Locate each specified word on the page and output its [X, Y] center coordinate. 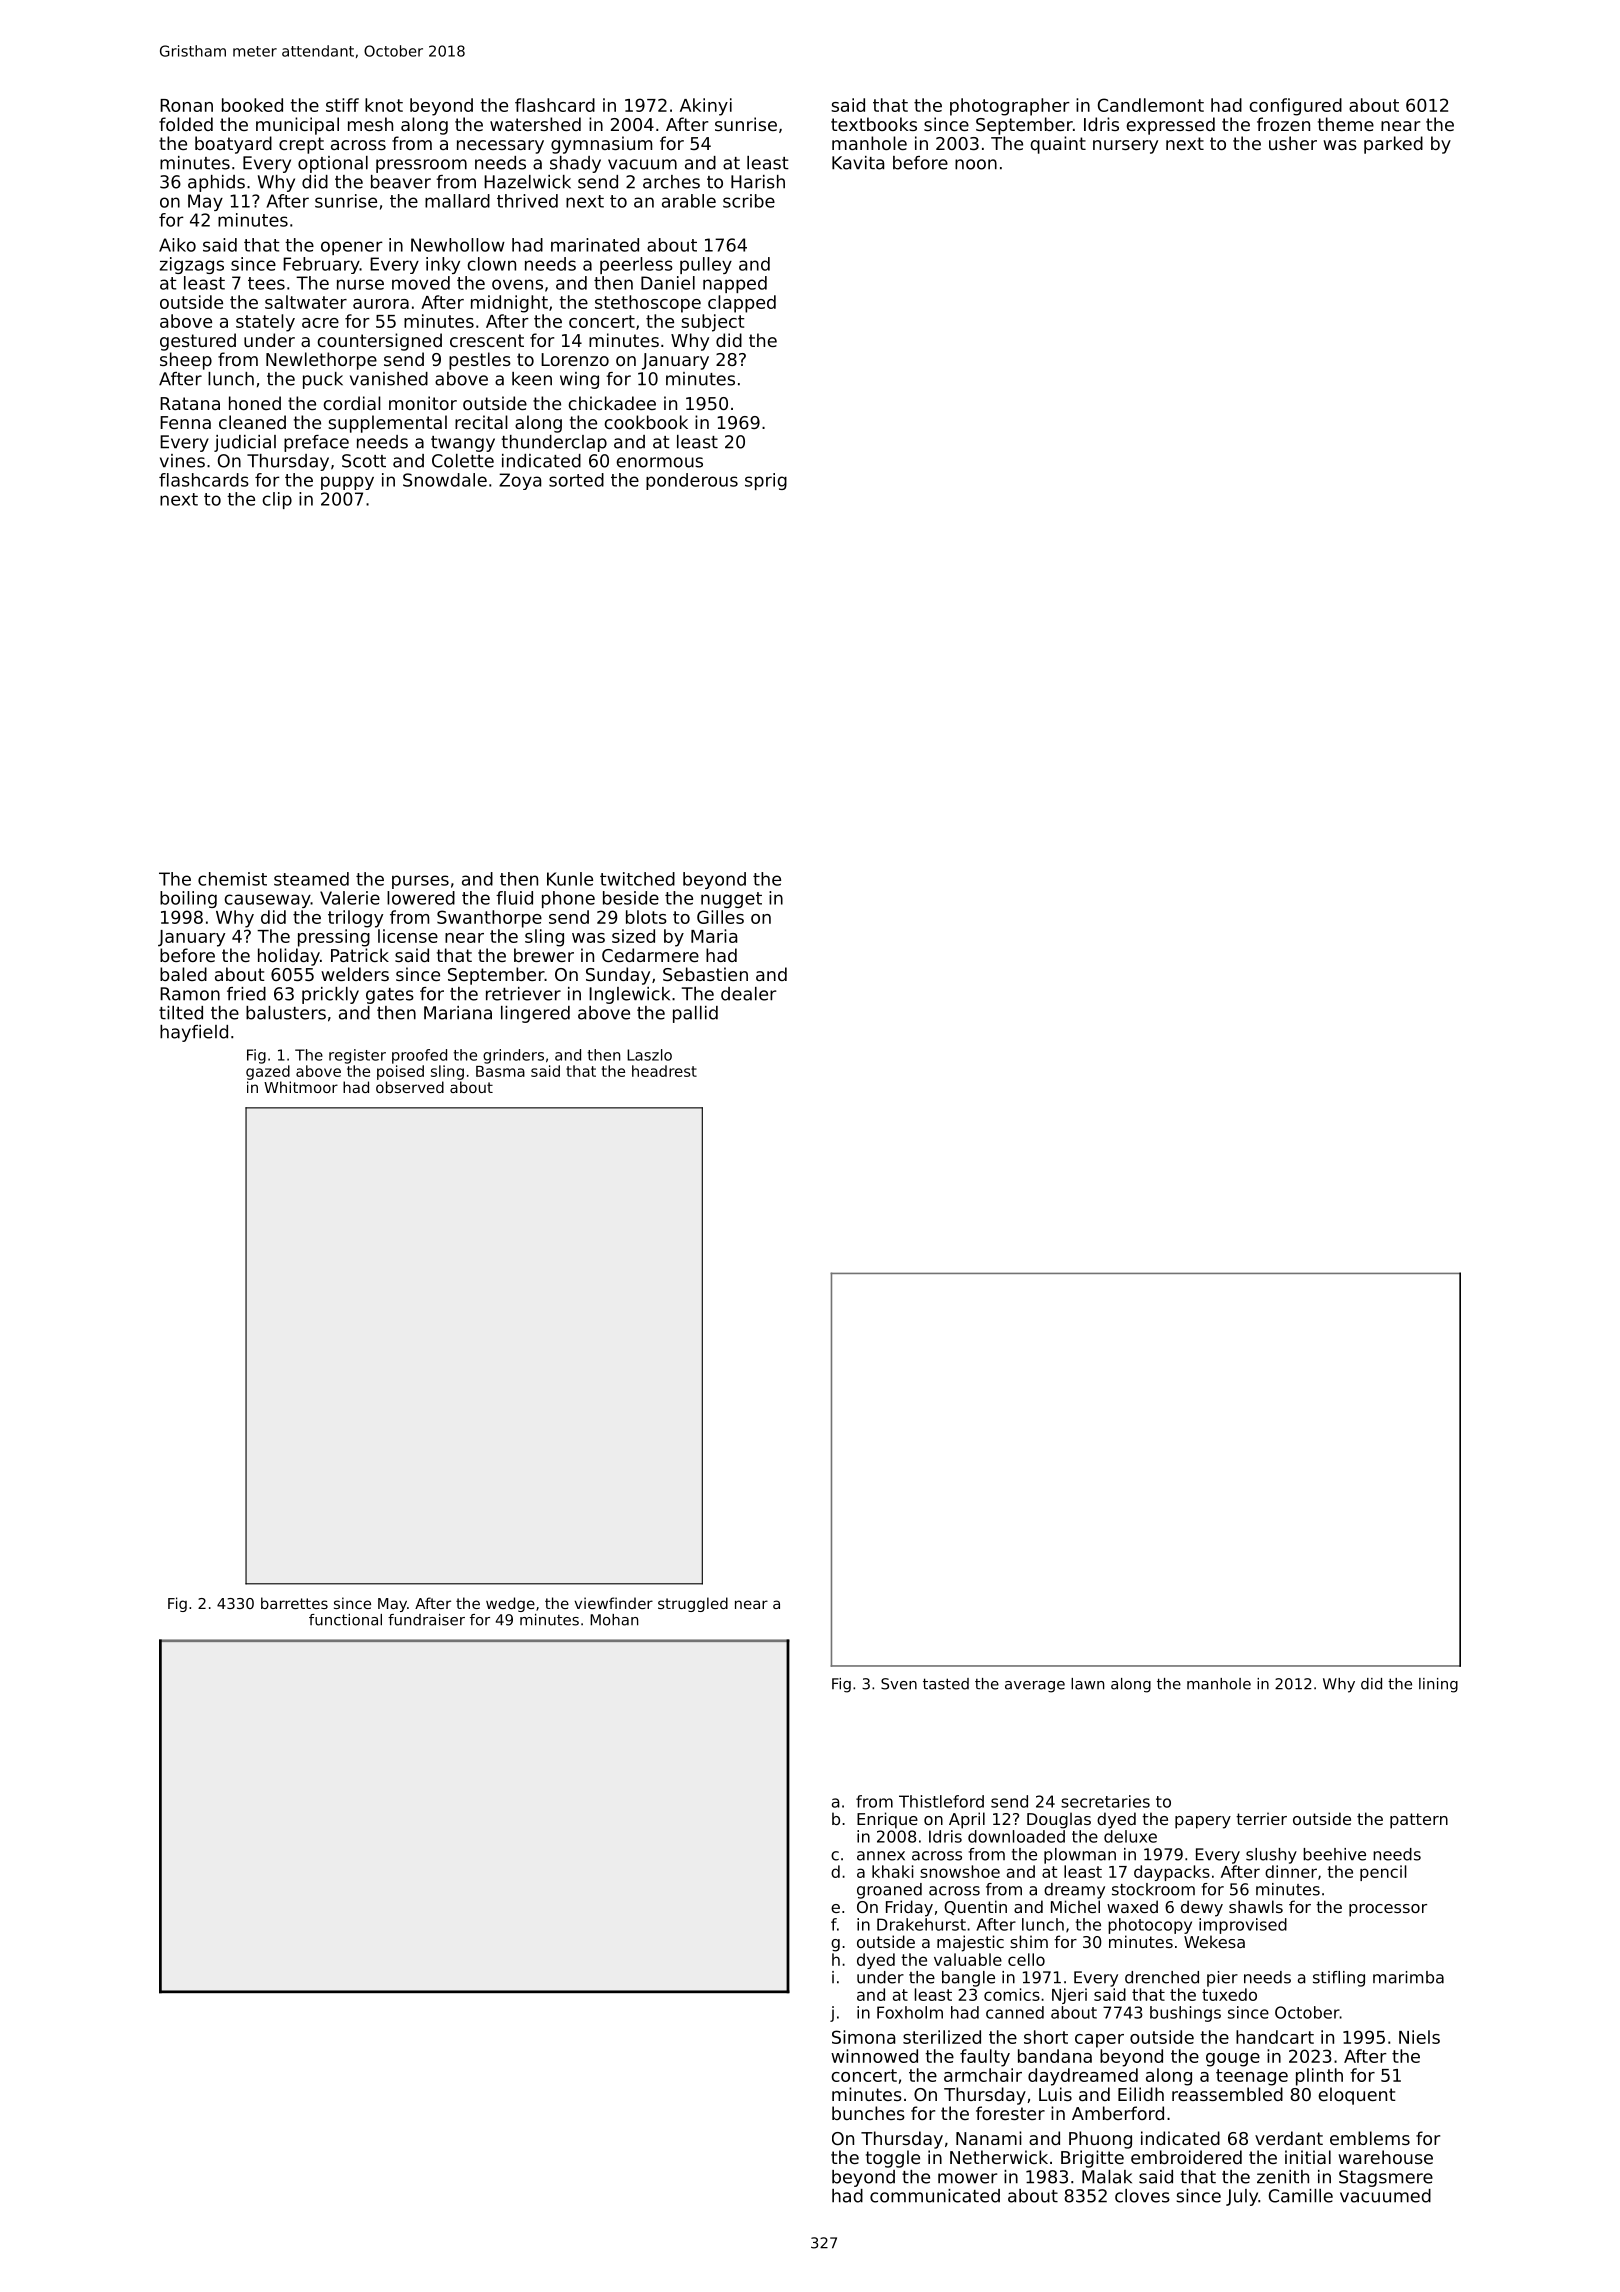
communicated [935, 2196]
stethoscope [648, 304]
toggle [893, 2159]
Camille [1301, 2196]
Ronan [186, 105]
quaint [1058, 145]
